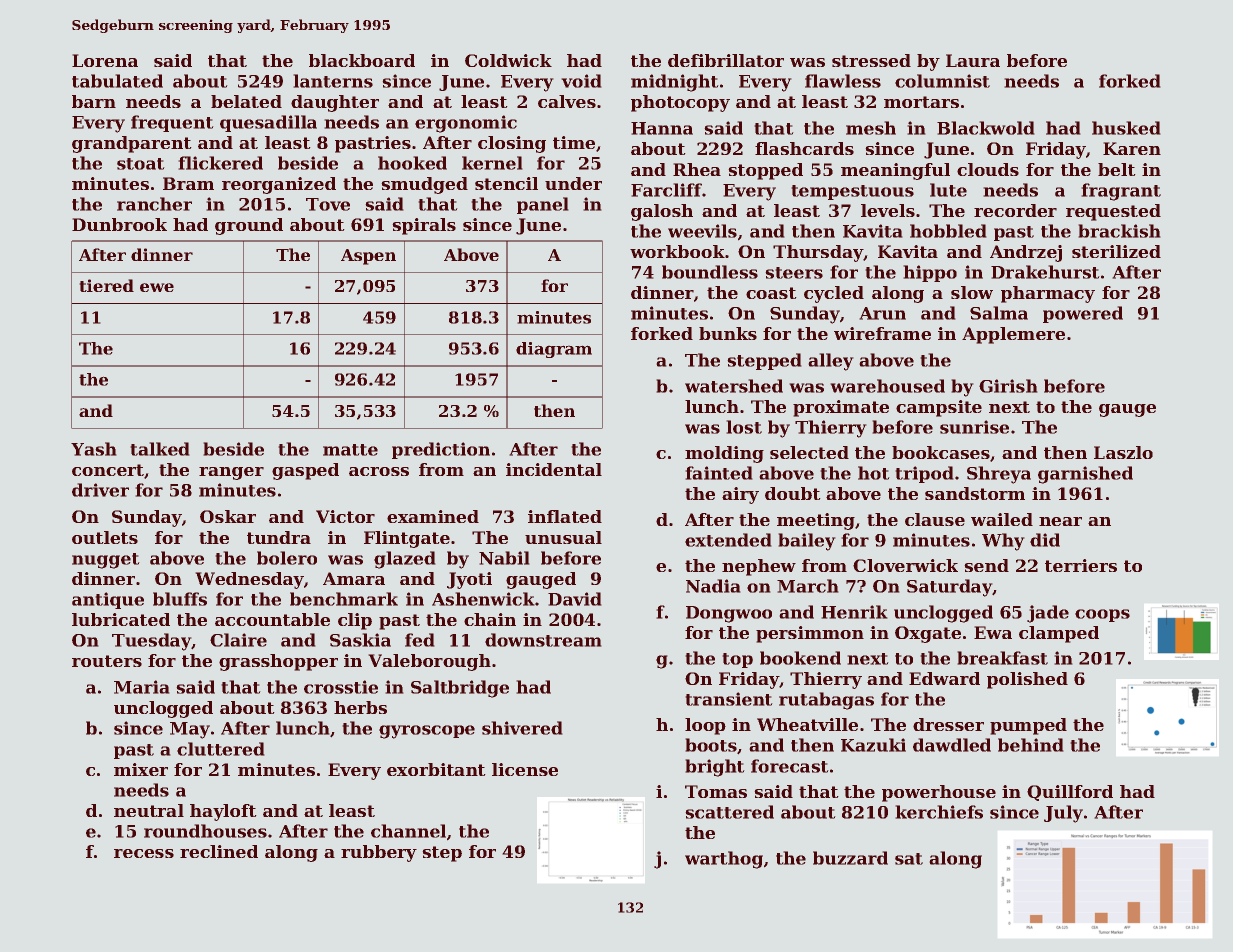  Describe the element at coordinates (973, 60) in the screenshot. I see `Laura` at that location.
